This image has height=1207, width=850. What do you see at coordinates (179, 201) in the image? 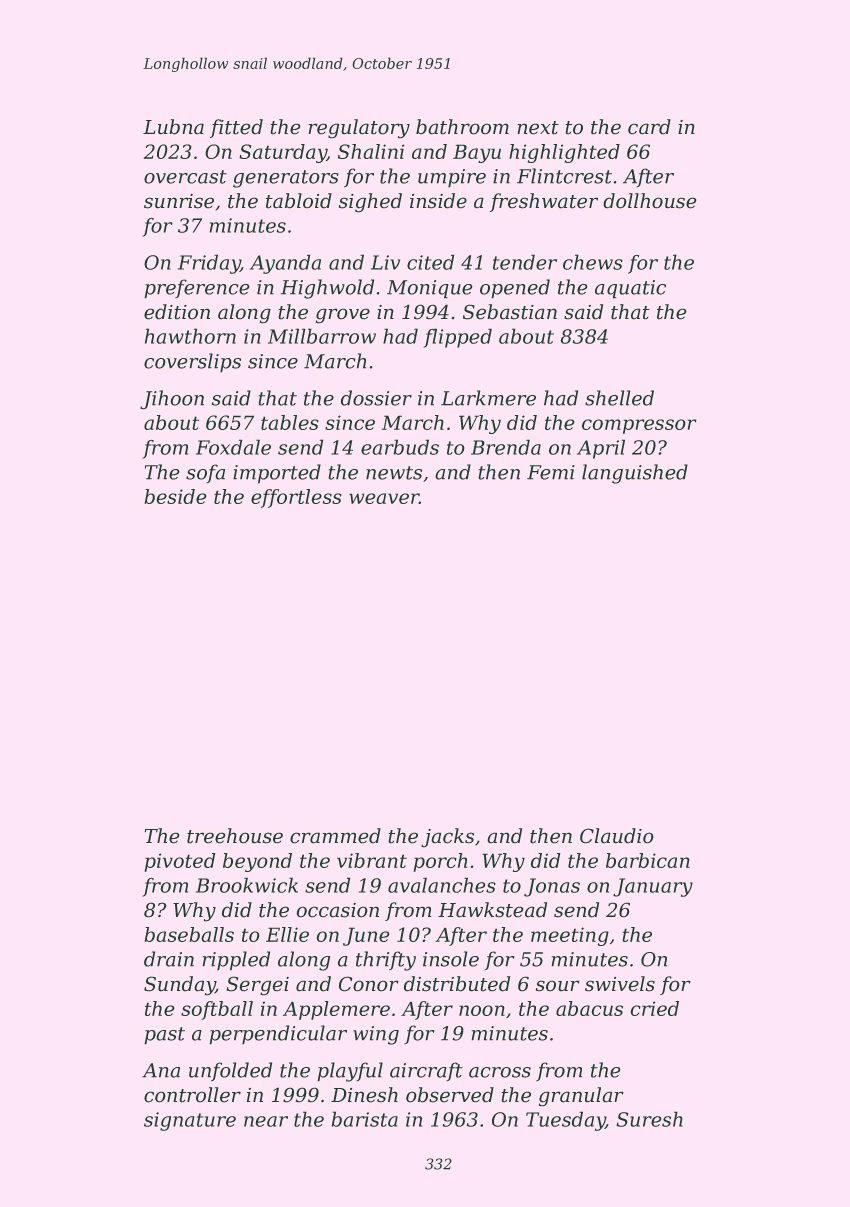
I see `sunrise` at bounding box center [179, 201].
